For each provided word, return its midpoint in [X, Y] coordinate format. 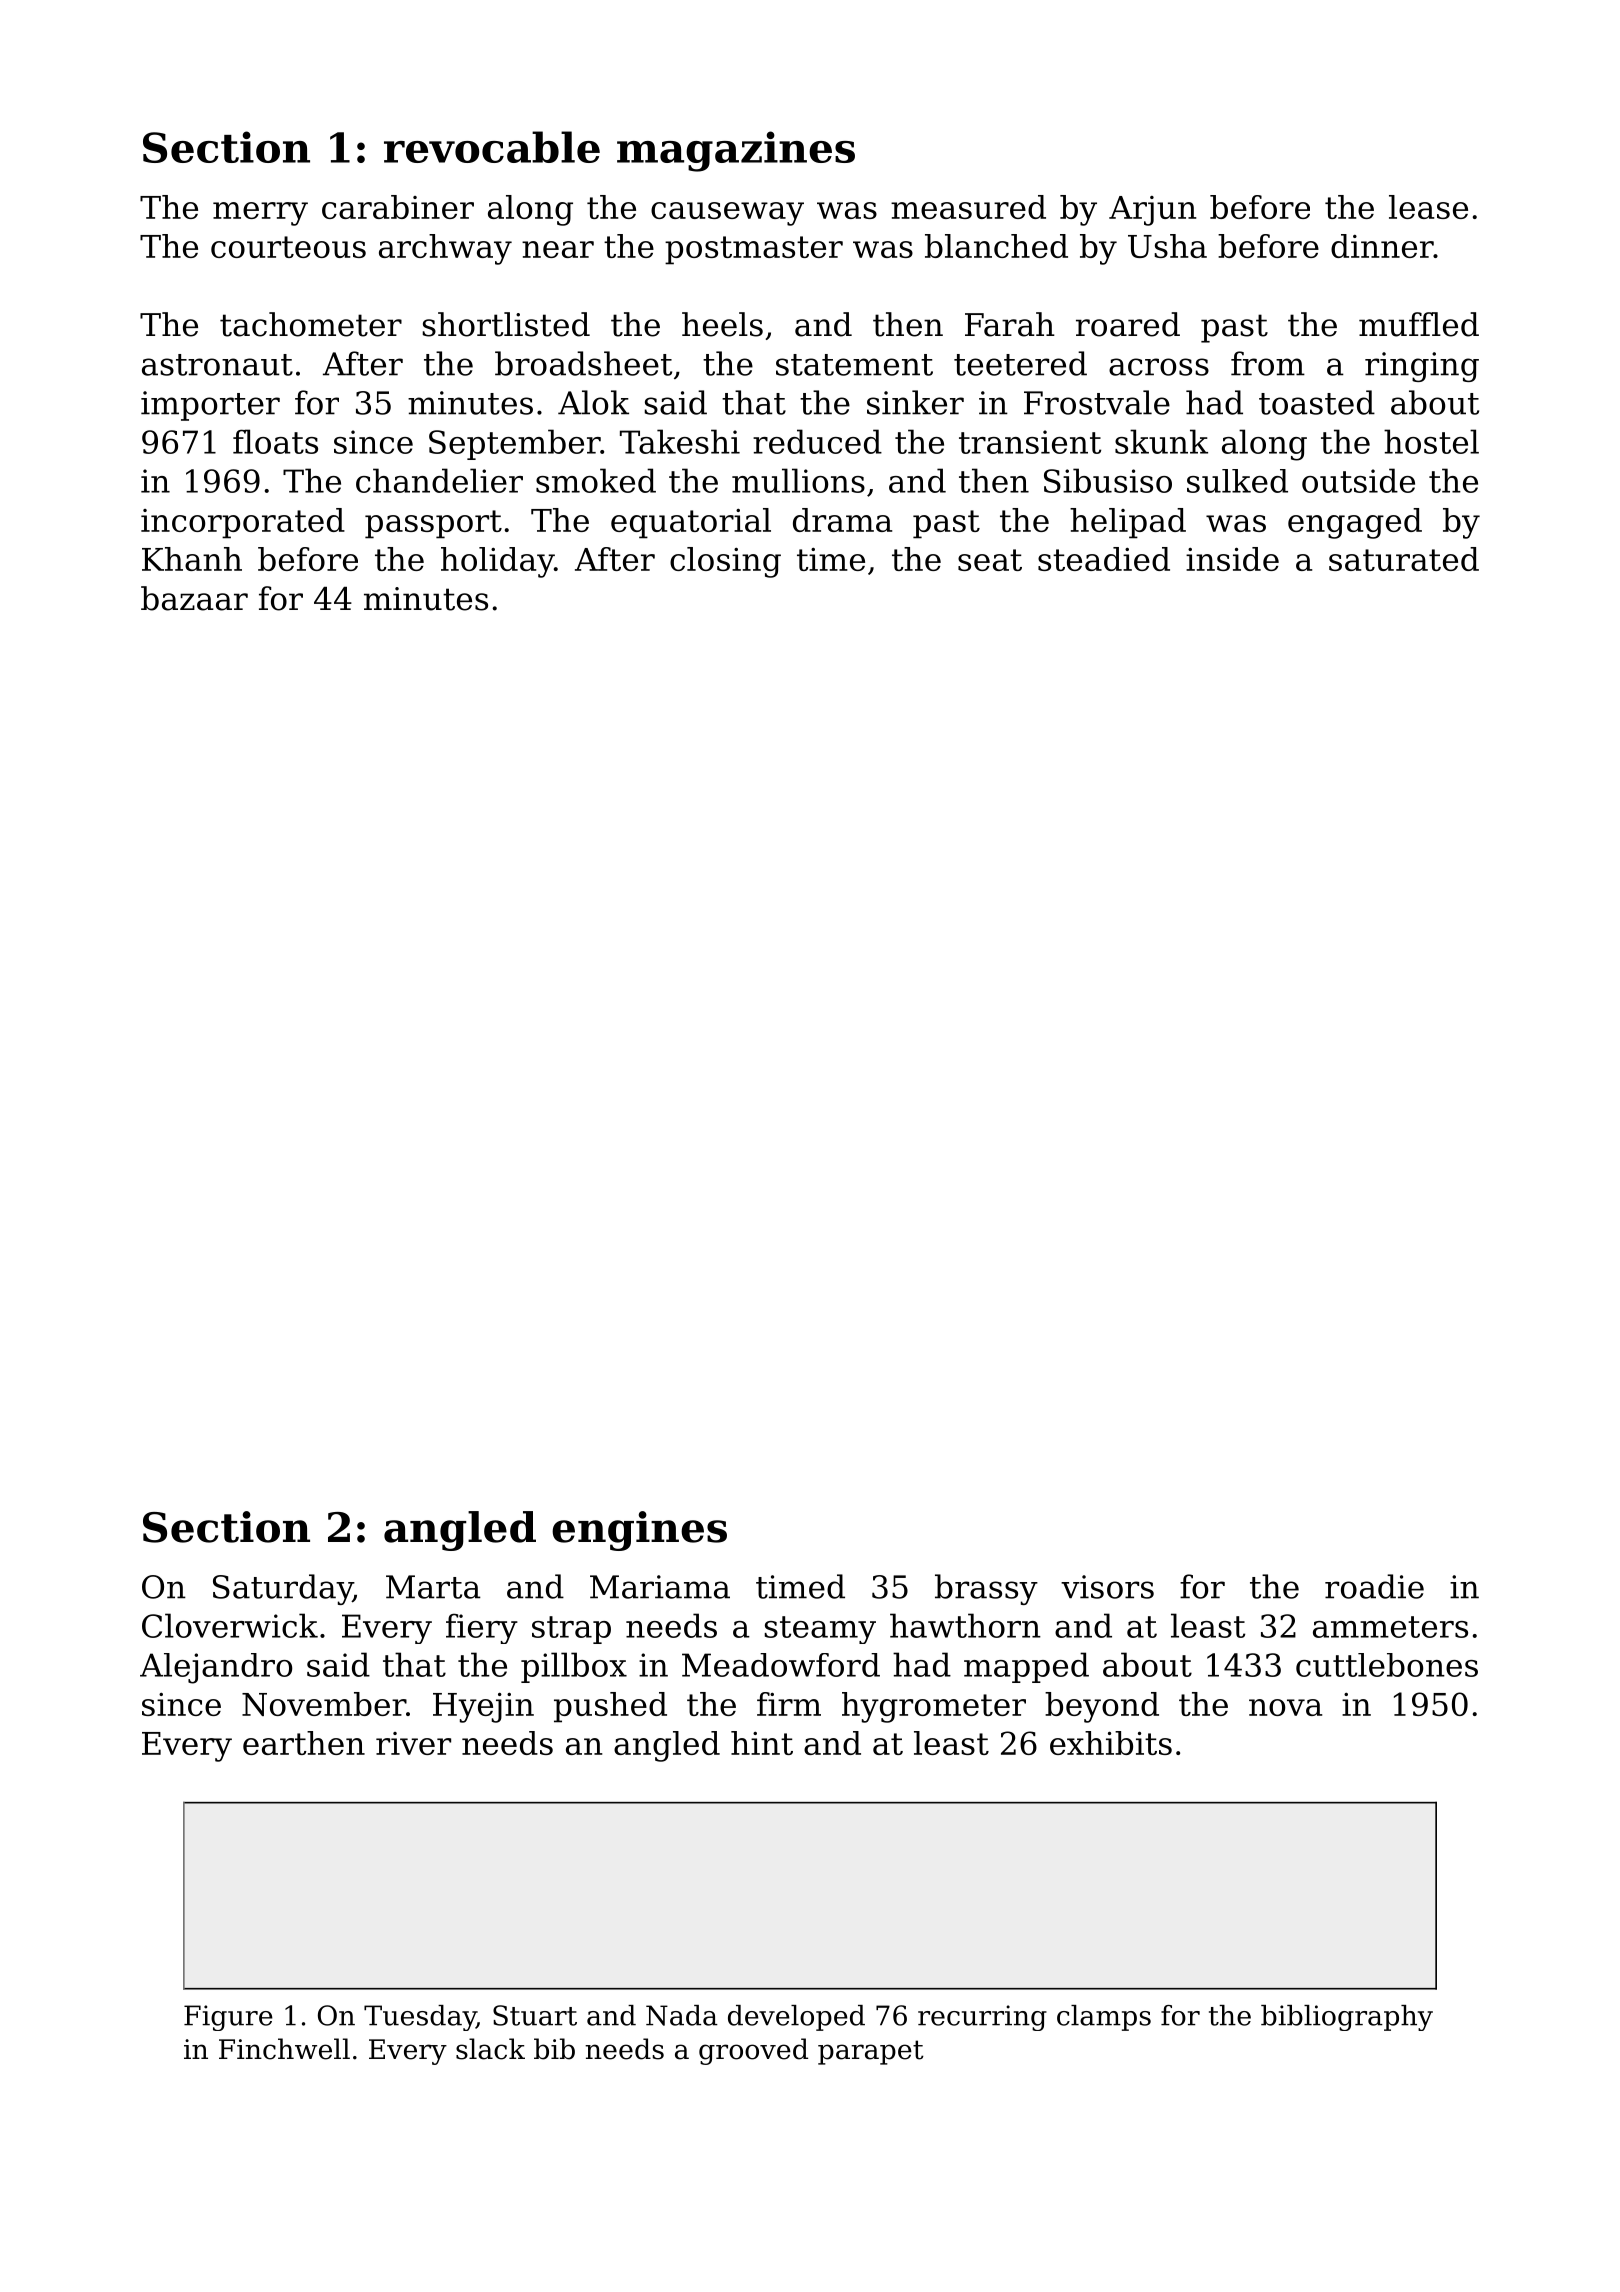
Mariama [660, 1587]
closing [725, 562]
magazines [736, 151]
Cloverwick [230, 1625]
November [324, 1704]
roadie [1374, 1586]
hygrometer [934, 1707]
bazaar [194, 598]
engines [639, 1531]
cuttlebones [1387, 1665]
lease [1428, 207]
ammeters [1390, 1627]
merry [260, 214]
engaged [1355, 523]
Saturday [283, 1589]
